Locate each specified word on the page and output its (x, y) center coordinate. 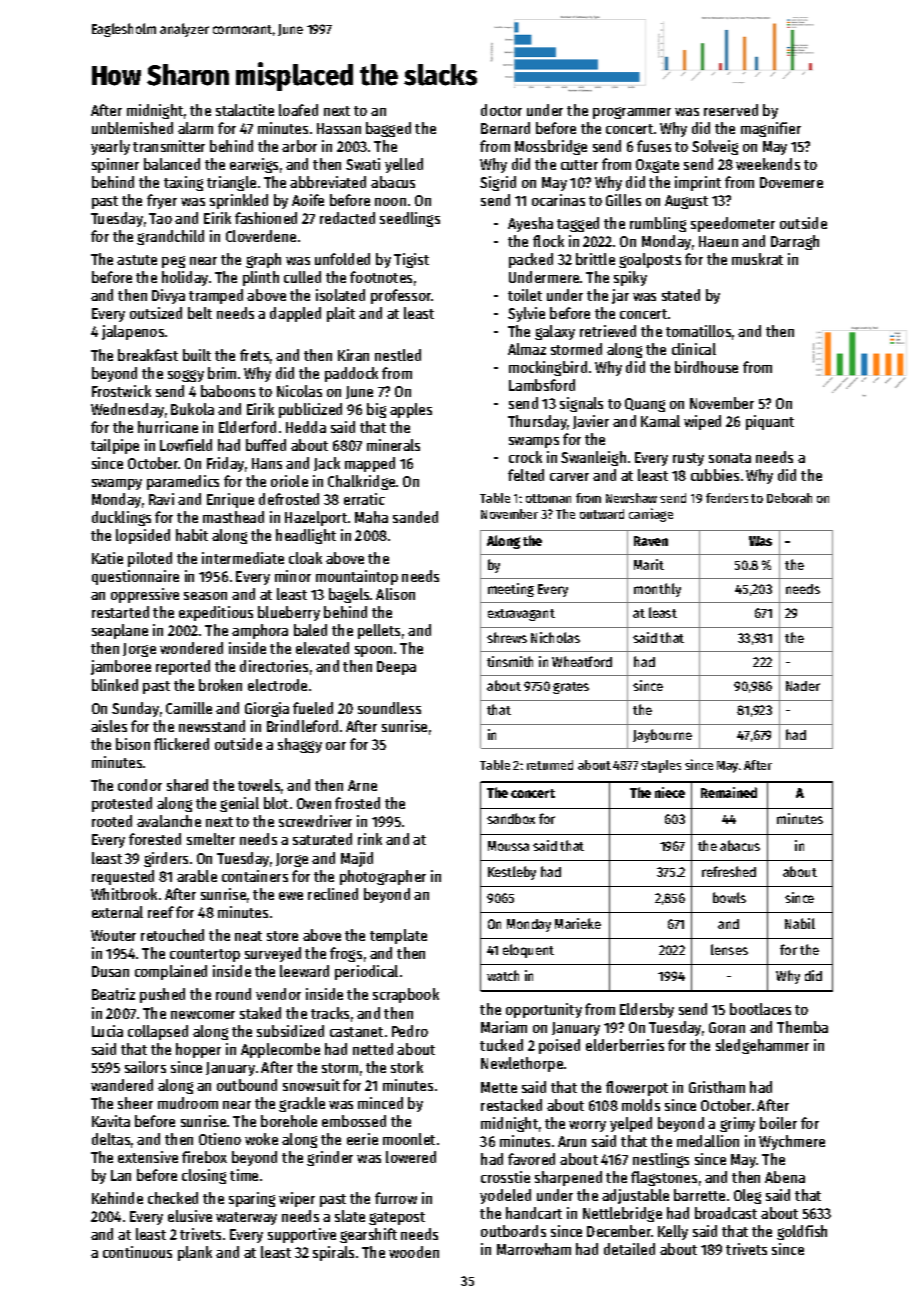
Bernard (505, 128)
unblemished (132, 128)
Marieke (578, 923)
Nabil (800, 923)
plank (195, 1253)
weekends (768, 164)
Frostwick (121, 391)
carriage (651, 515)
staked (260, 1013)
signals (581, 404)
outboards (513, 1231)
